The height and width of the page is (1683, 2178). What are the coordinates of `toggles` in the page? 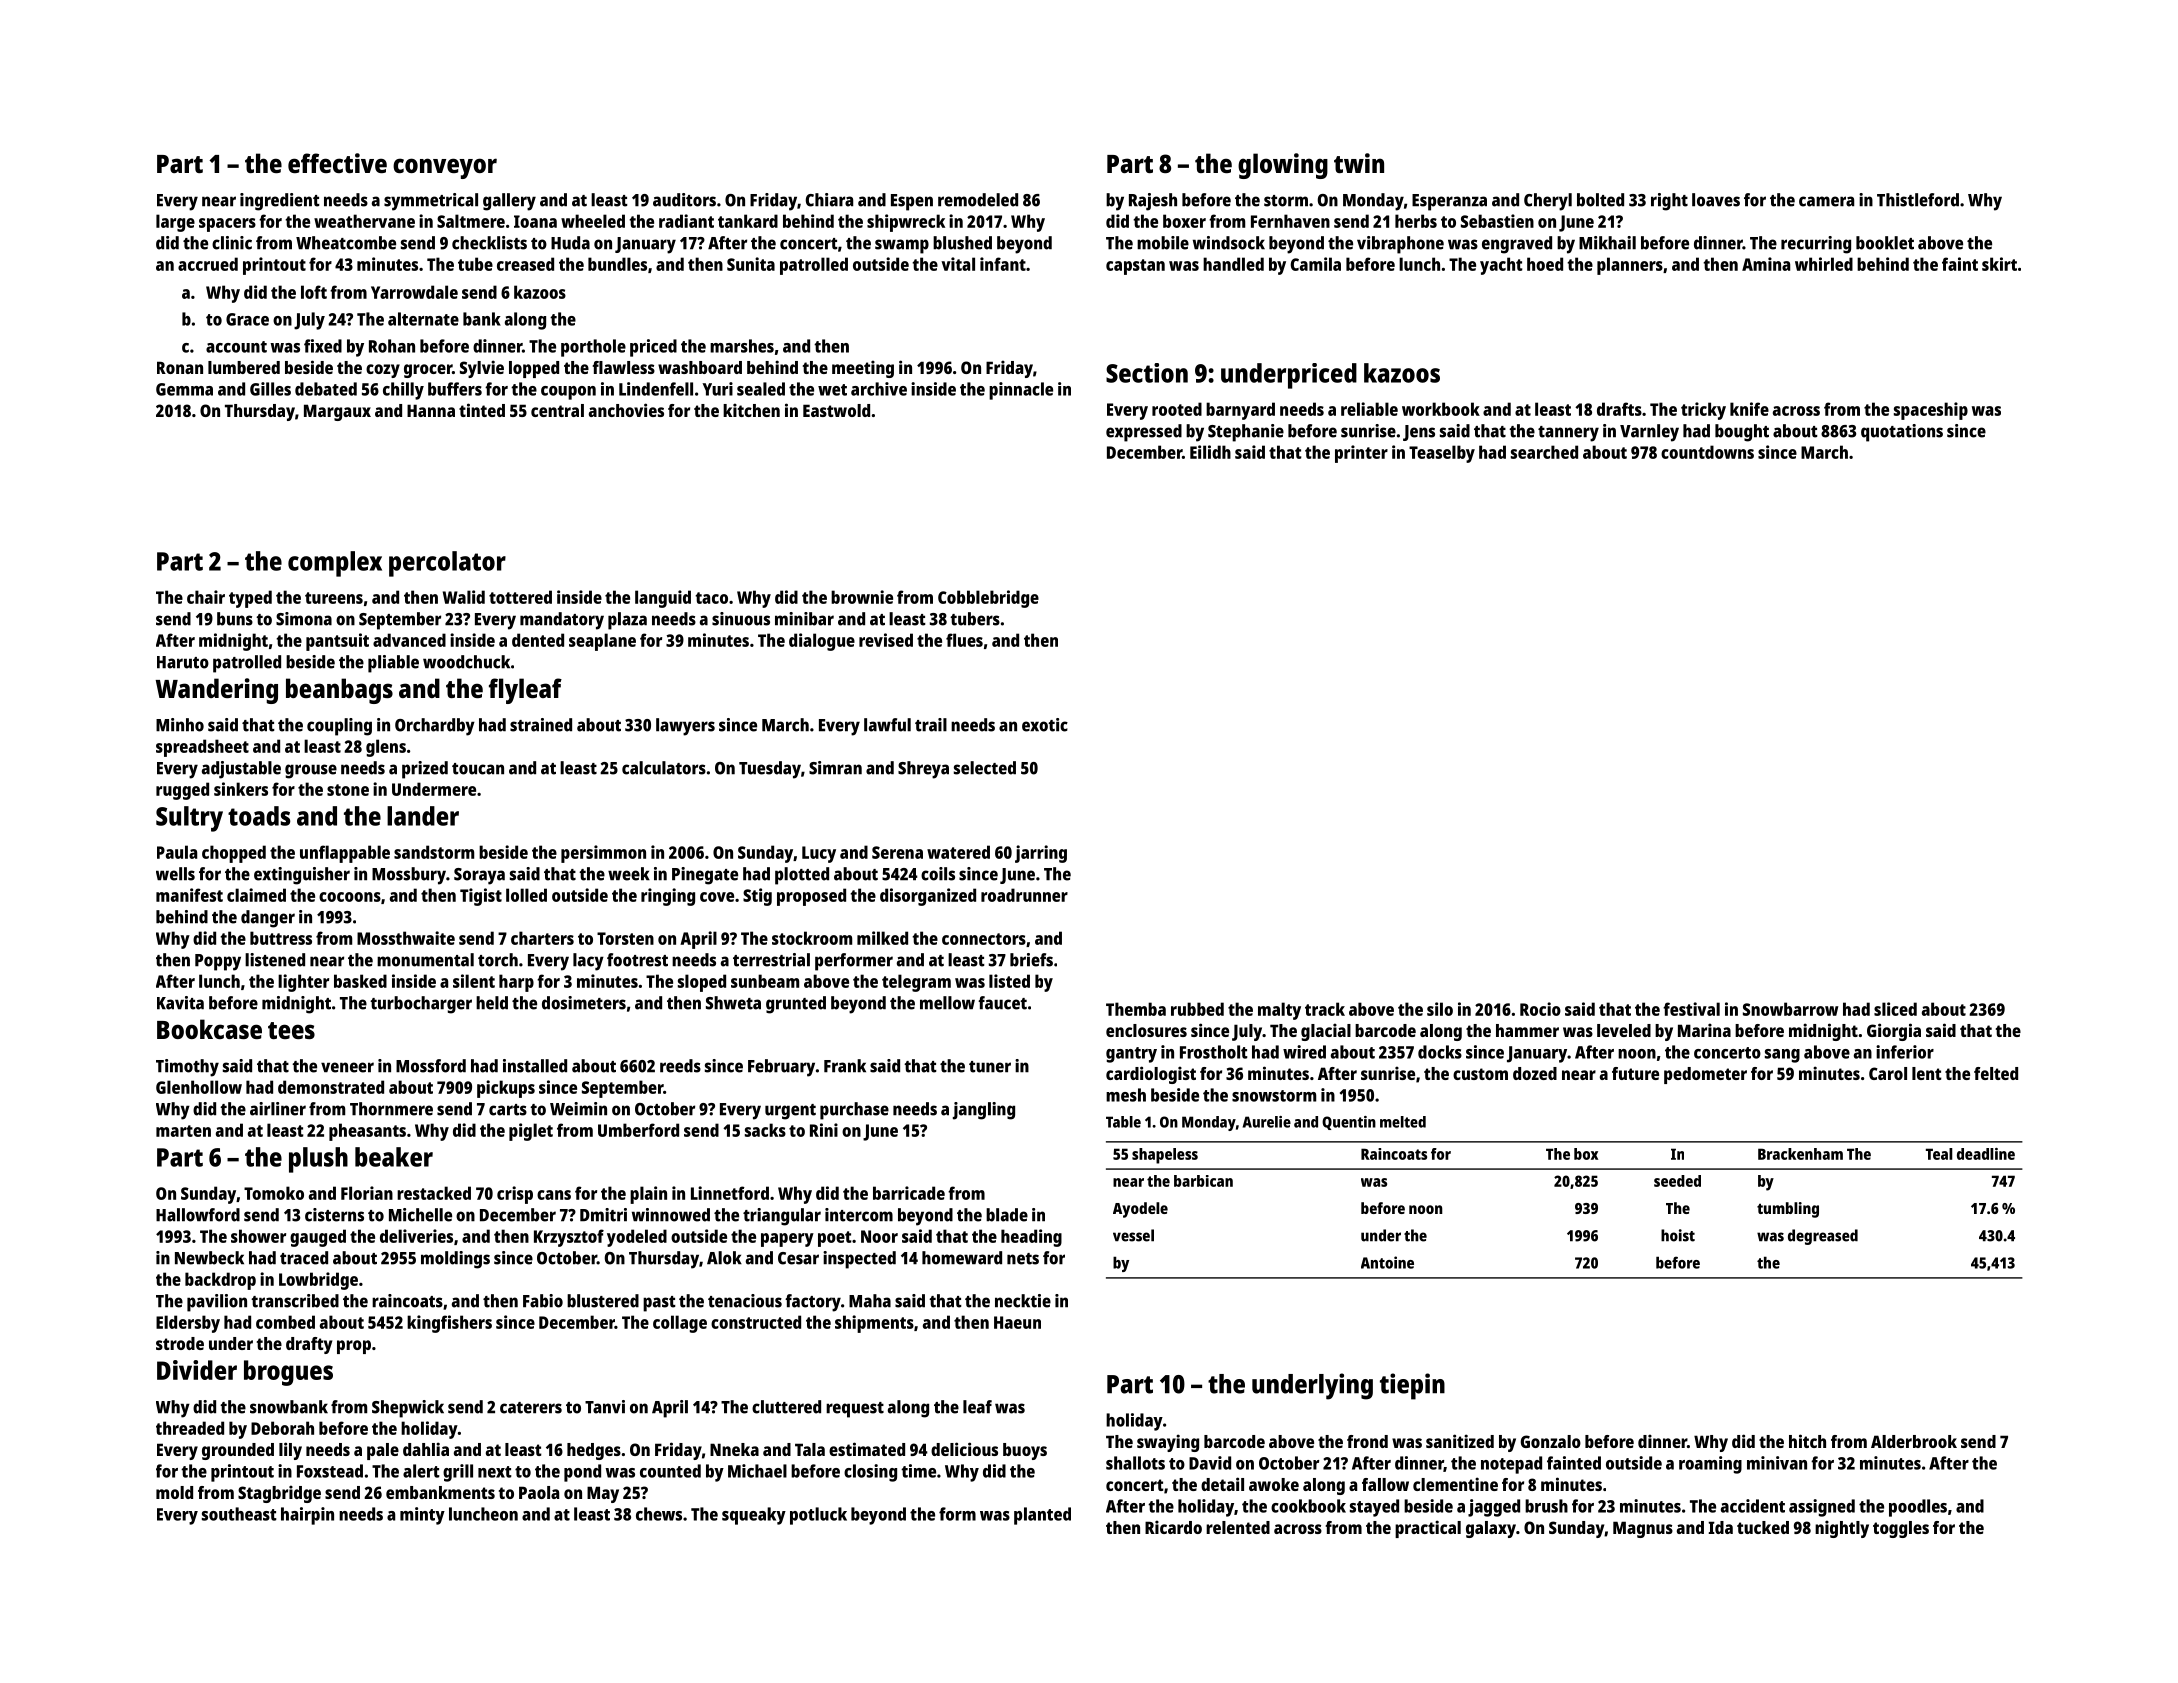 It's located at (1901, 1529).
